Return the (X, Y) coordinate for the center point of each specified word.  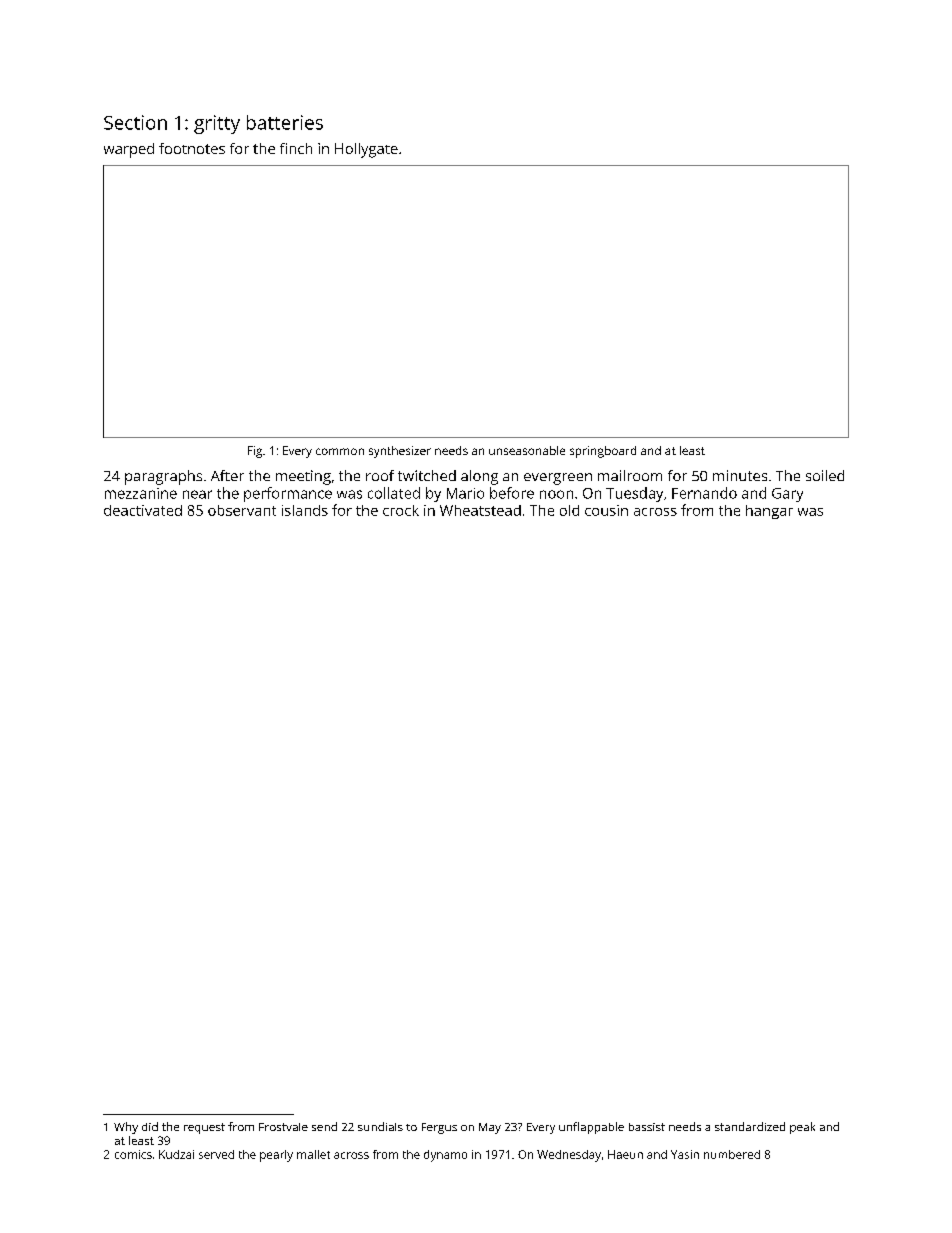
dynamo (445, 1156)
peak (802, 1128)
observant (242, 510)
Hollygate (366, 150)
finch (296, 148)
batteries (285, 122)
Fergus (439, 1128)
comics (133, 1154)
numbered (732, 1154)
